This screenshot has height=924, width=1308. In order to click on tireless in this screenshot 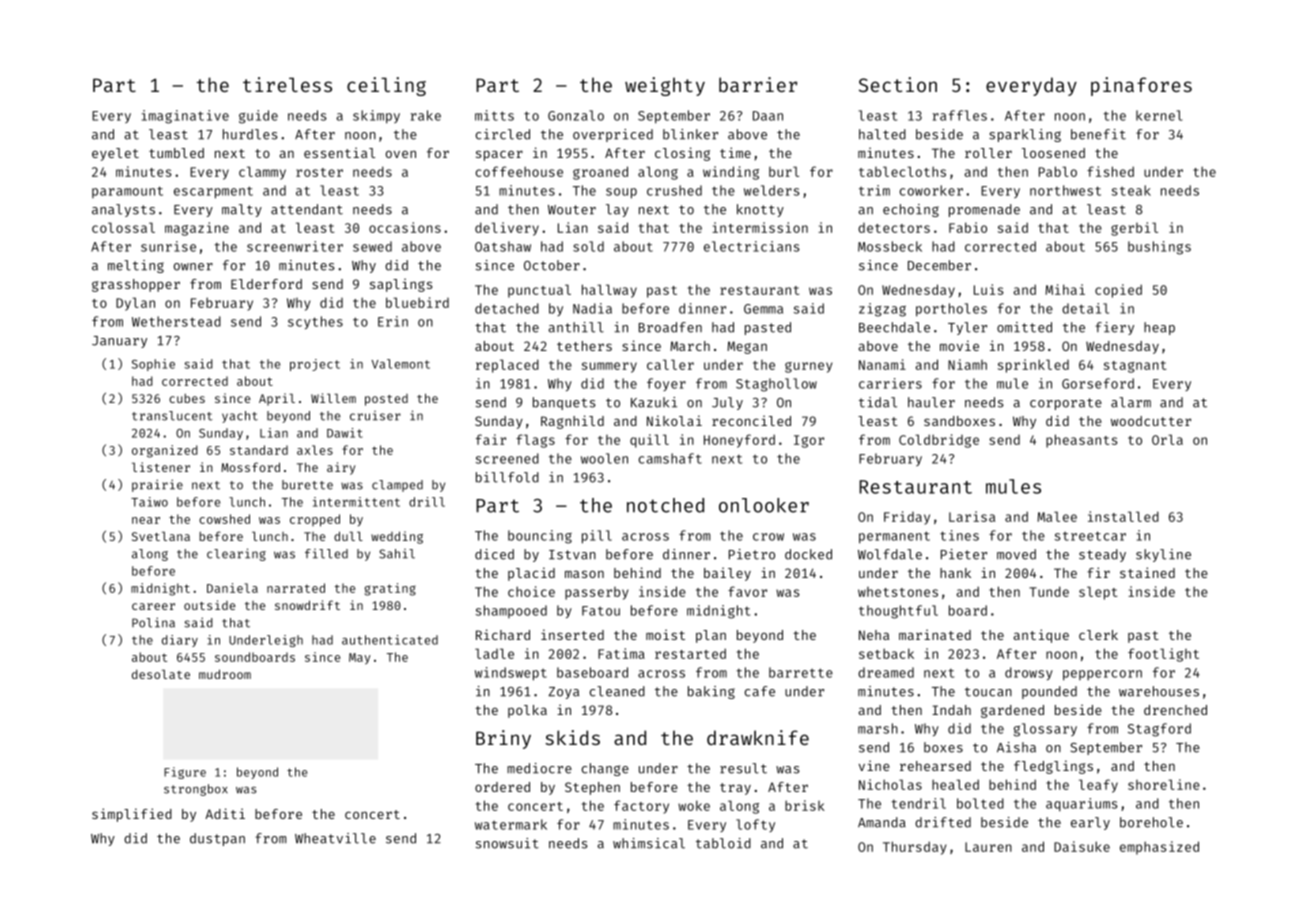, I will do `click(287, 84)`.
